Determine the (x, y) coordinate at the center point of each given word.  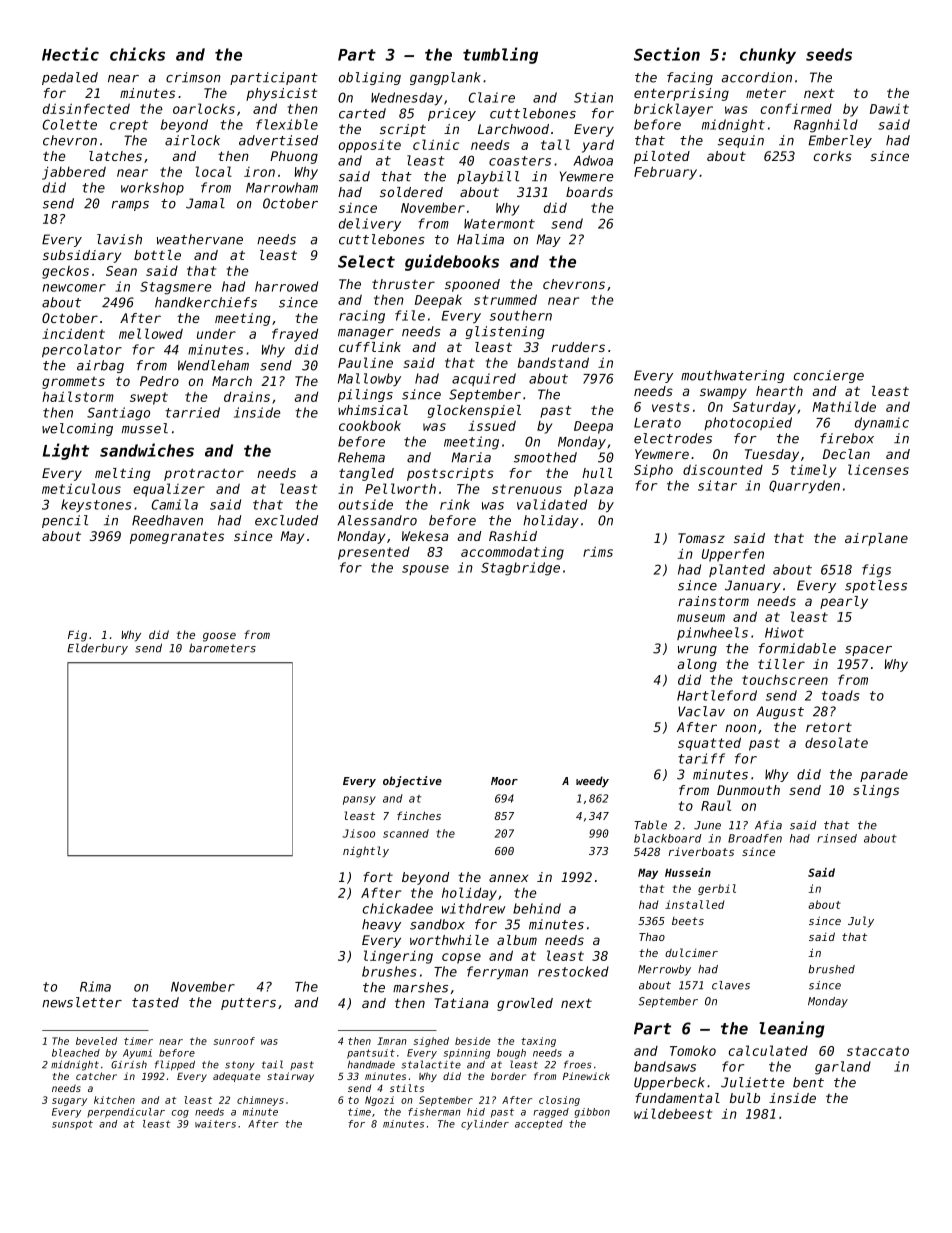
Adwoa (593, 160)
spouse (425, 570)
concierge (829, 376)
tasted (155, 1002)
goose (219, 637)
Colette (70, 124)
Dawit (889, 109)
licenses (878, 469)
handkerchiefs (206, 302)
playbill (488, 177)
